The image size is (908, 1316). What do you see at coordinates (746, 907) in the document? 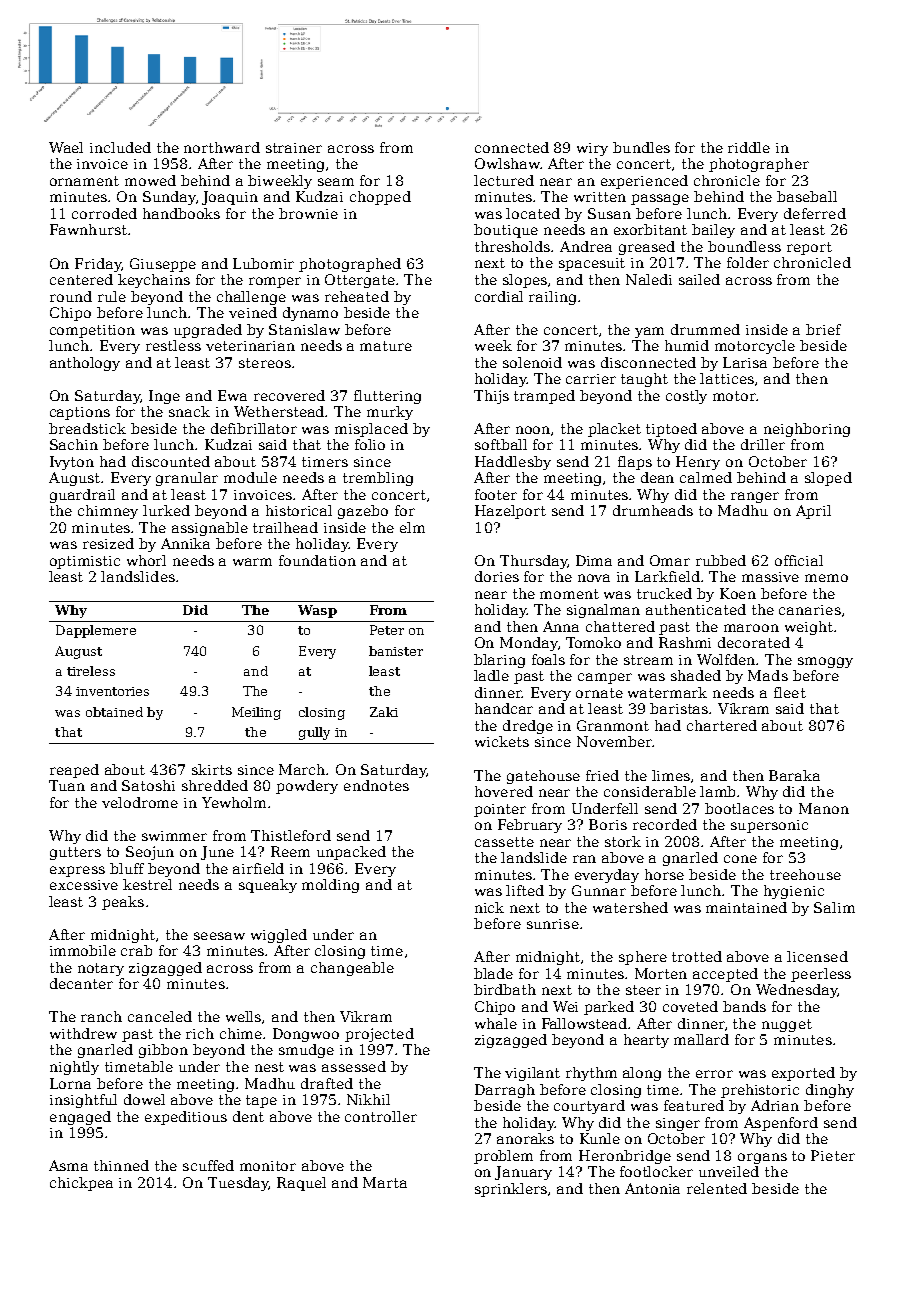
I see `maintained` at bounding box center [746, 907].
